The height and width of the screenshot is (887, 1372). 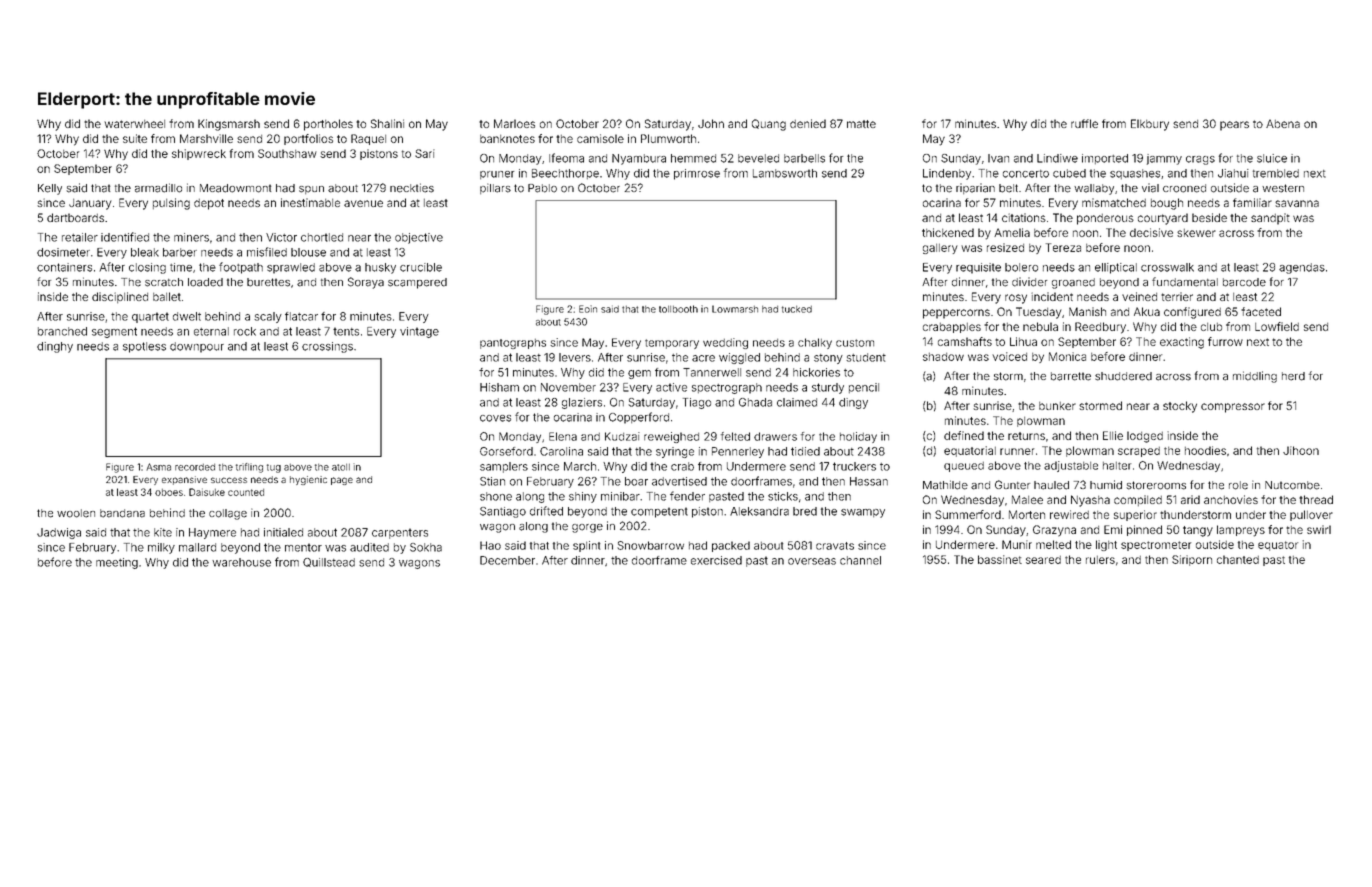 I want to click on drifted, so click(x=546, y=511).
